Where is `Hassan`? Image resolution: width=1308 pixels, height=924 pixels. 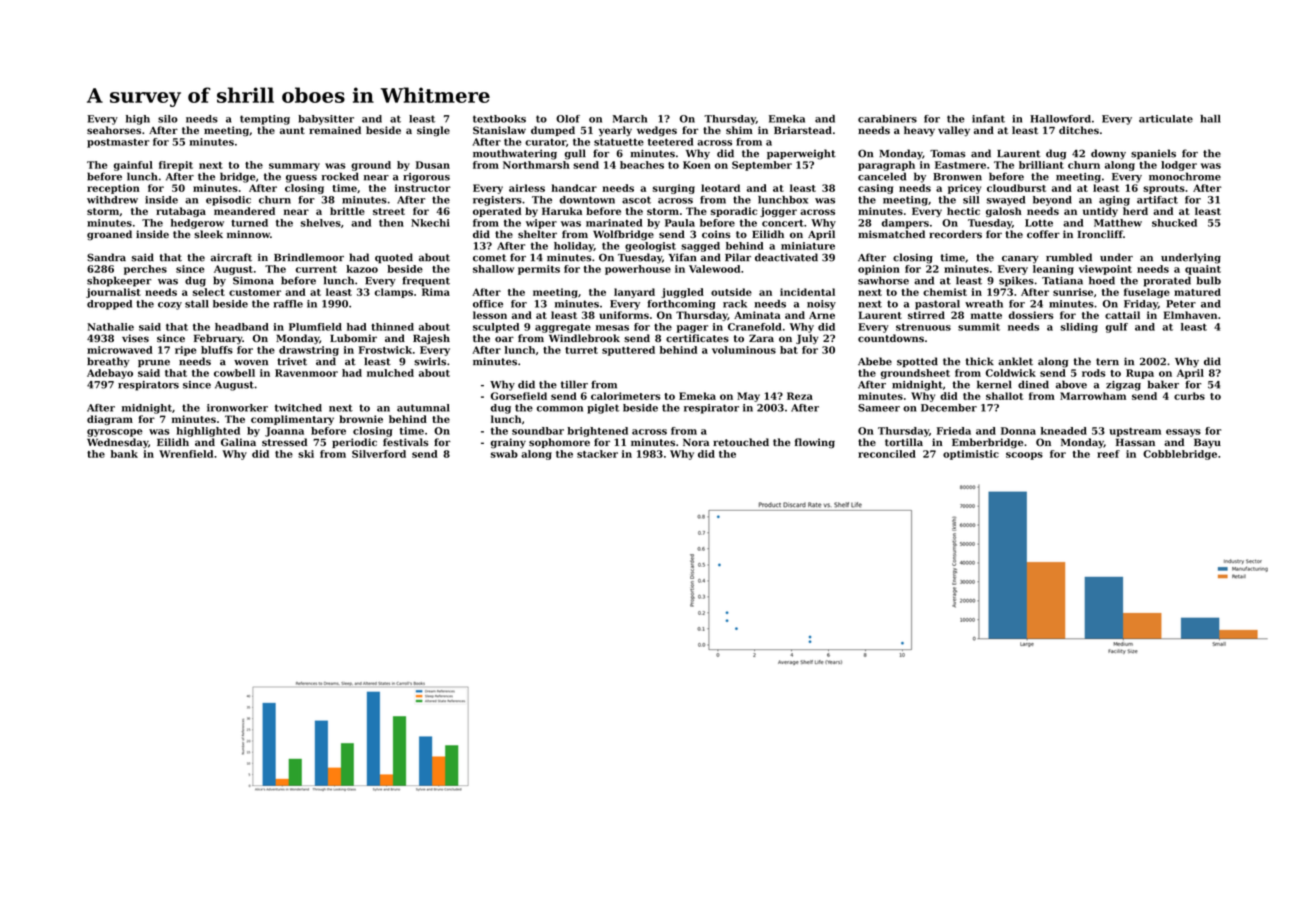 Hassan is located at coordinates (1135, 442).
